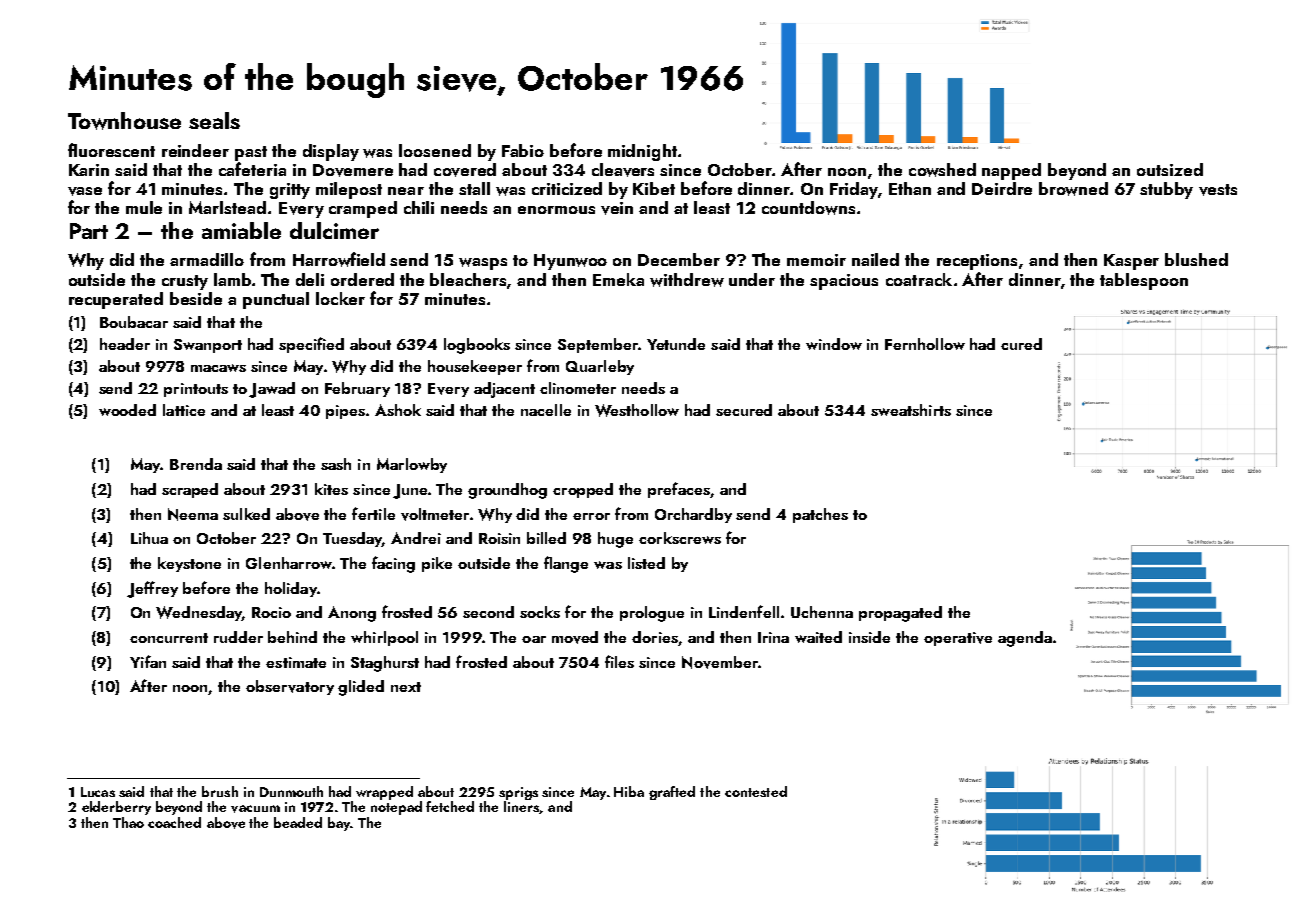 The image size is (1308, 924). I want to click on Ashok, so click(398, 410).
